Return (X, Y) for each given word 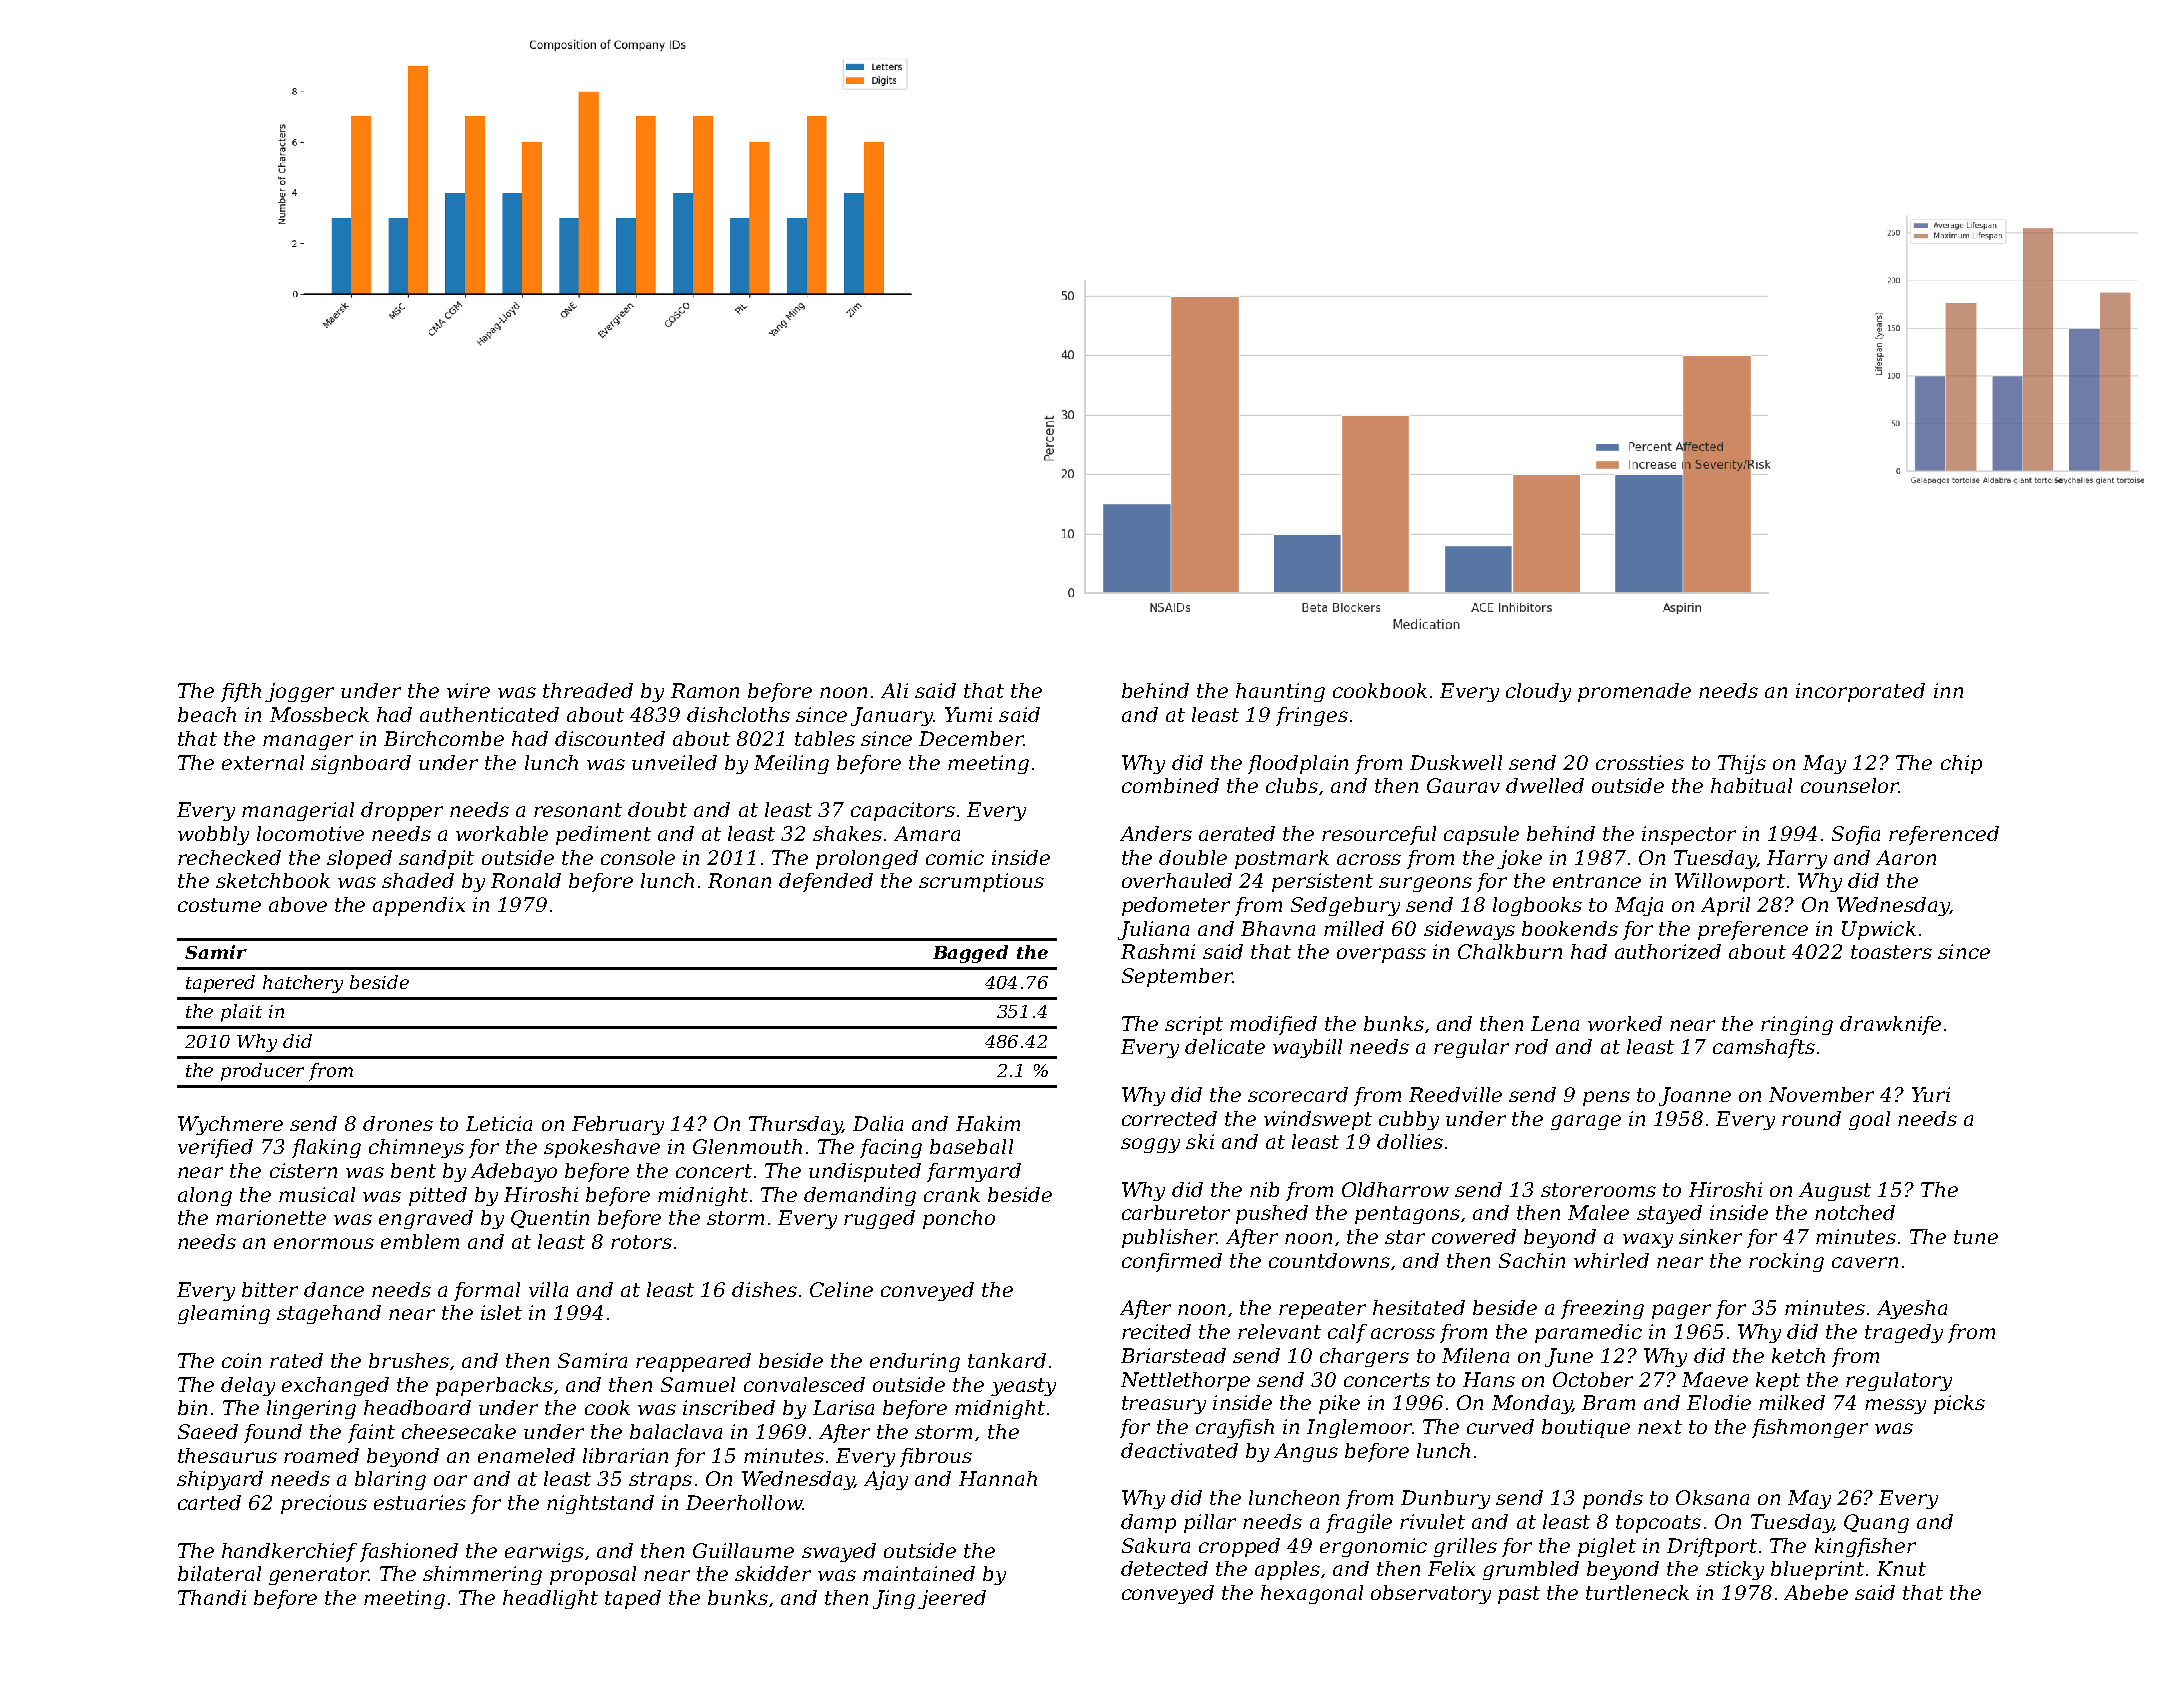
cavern (1865, 1262)
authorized (1668, 951)
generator (319, 1576)
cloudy (1538, 692)
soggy (1150, 1145)
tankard (1007, 1360)
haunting (1280, 692)
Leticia (499, 1123)
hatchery (303, 984)
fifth (241, 692)
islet (501, 1312)
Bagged (970, 954)
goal (1869, 1120)
